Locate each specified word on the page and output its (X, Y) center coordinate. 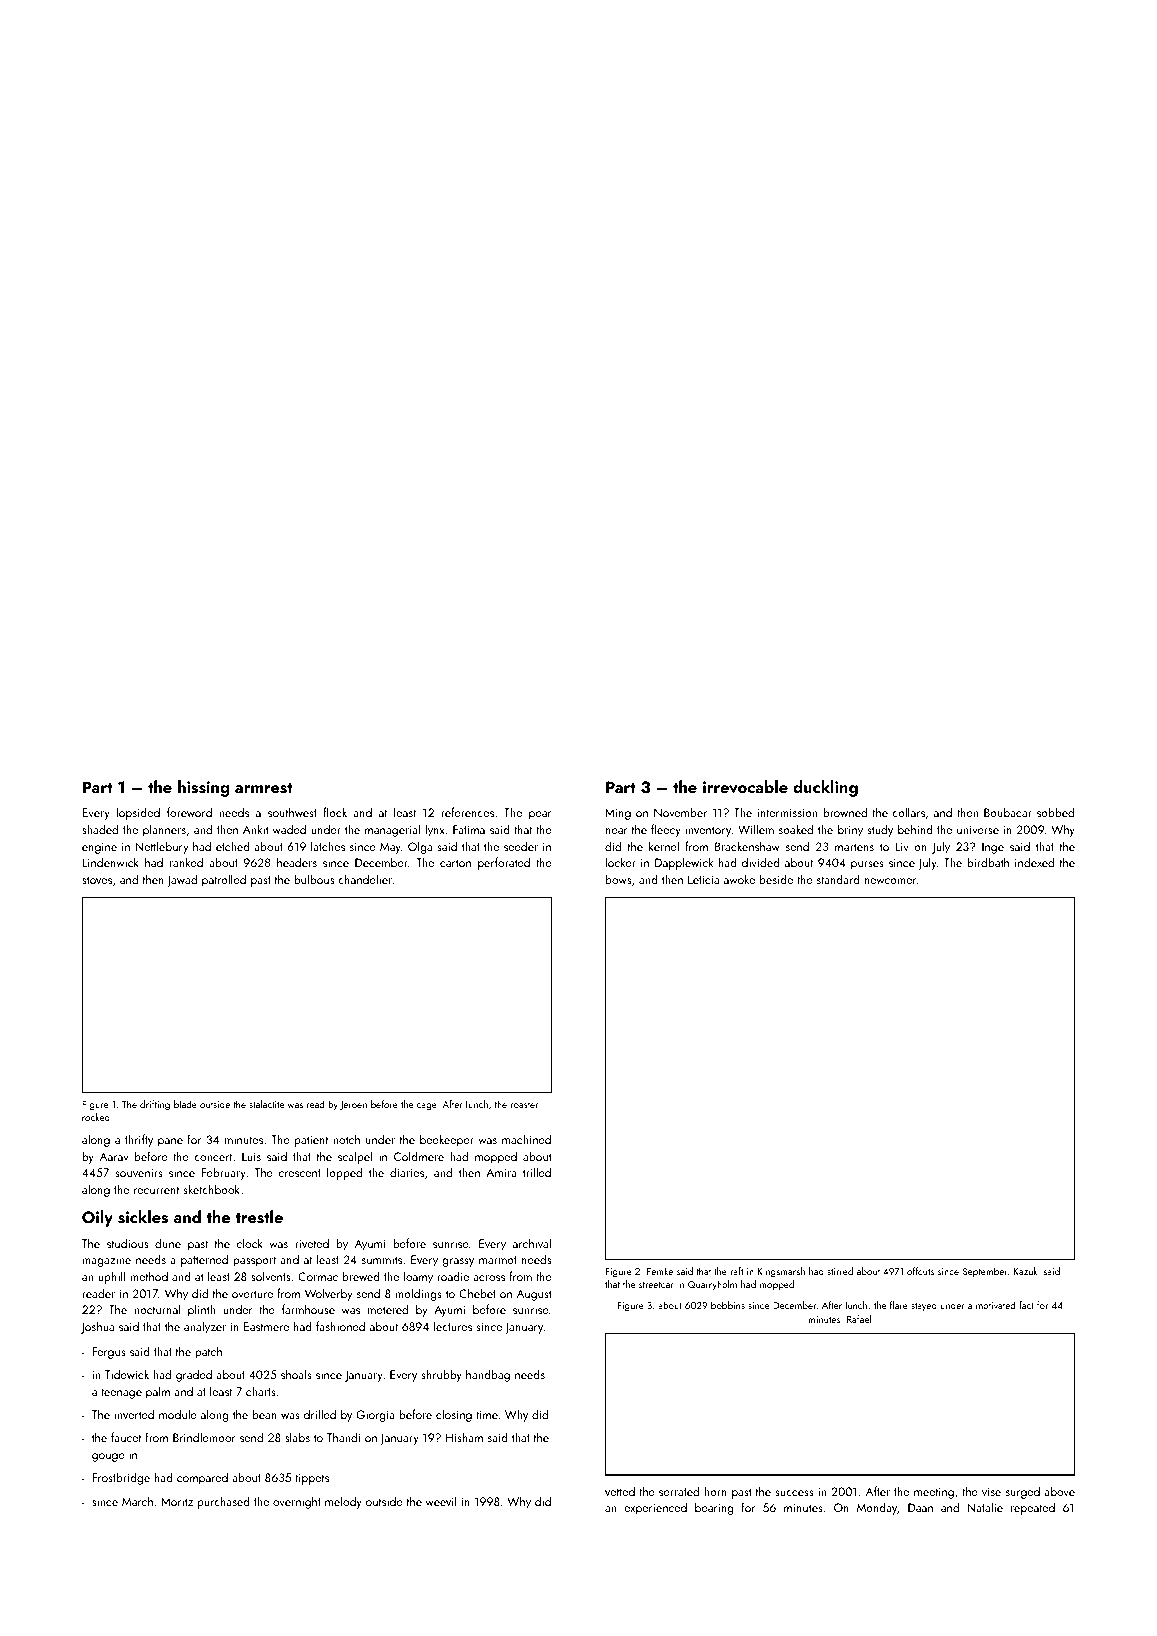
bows (618, 879)
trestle (259, 1217)
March (137, 1501)
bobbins (728, 1305)
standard (838, 879)
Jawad (182, 880)
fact (1026, 1305)
